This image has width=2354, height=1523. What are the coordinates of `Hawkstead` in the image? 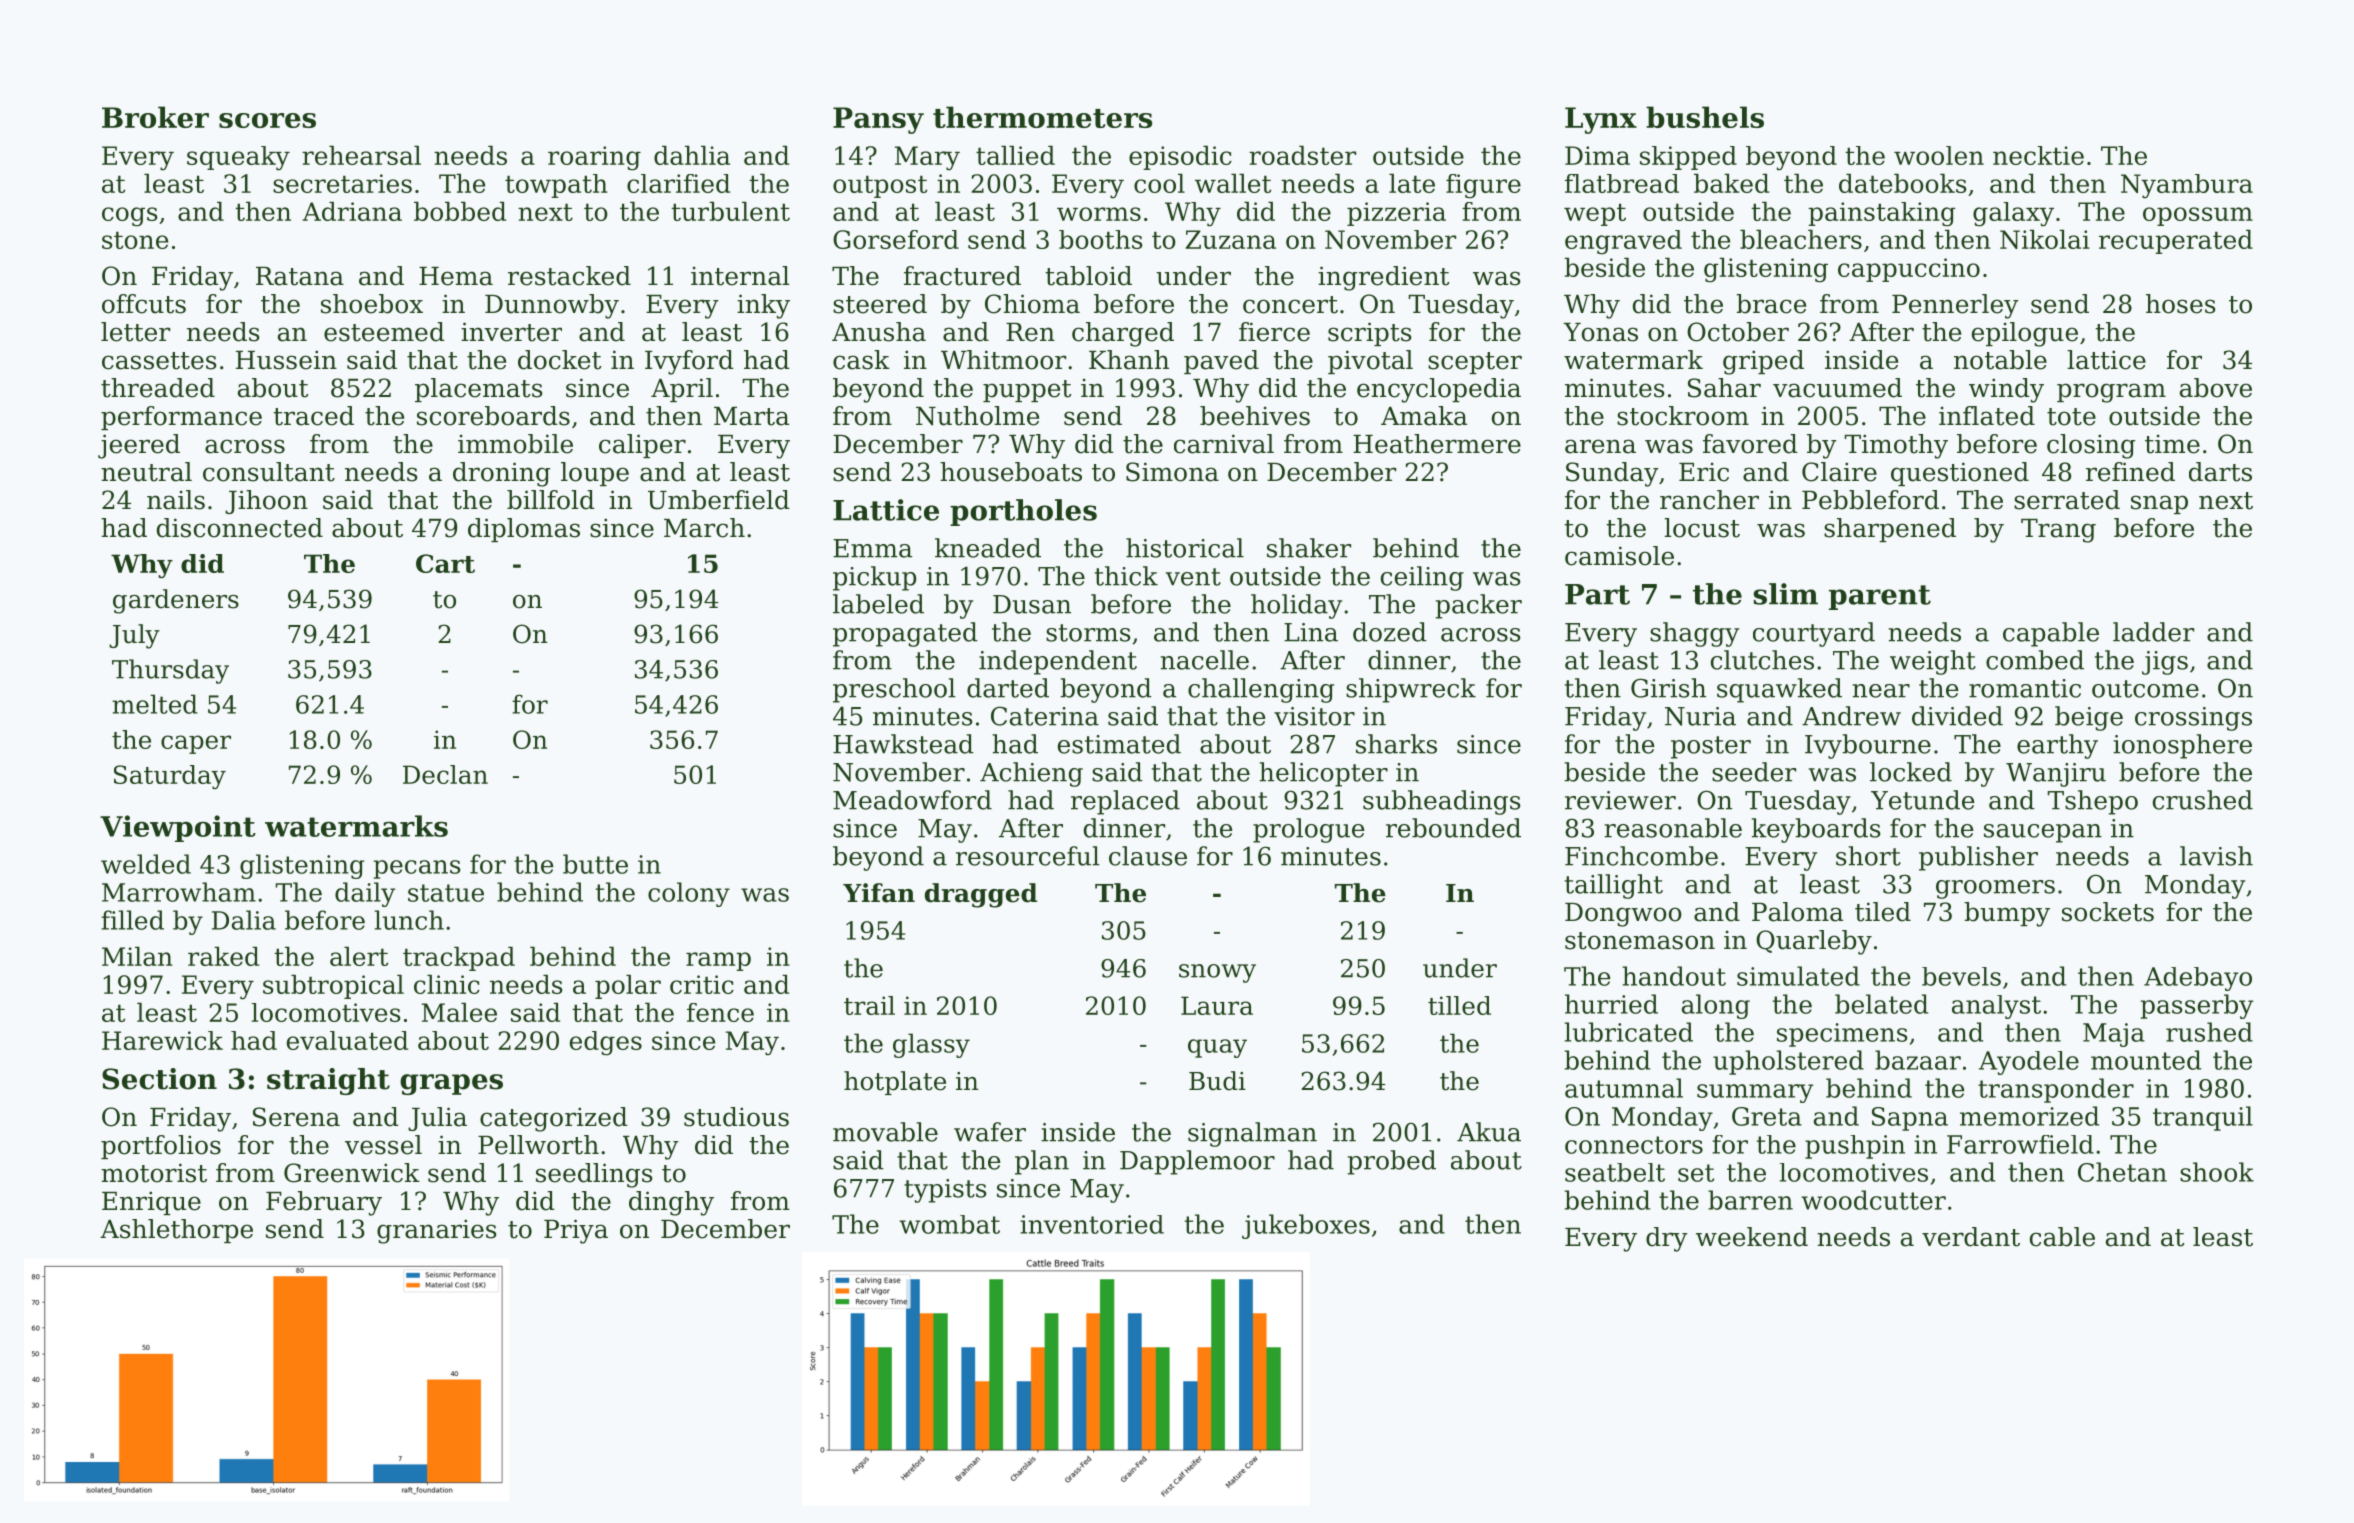 It's located at (903, 744).
